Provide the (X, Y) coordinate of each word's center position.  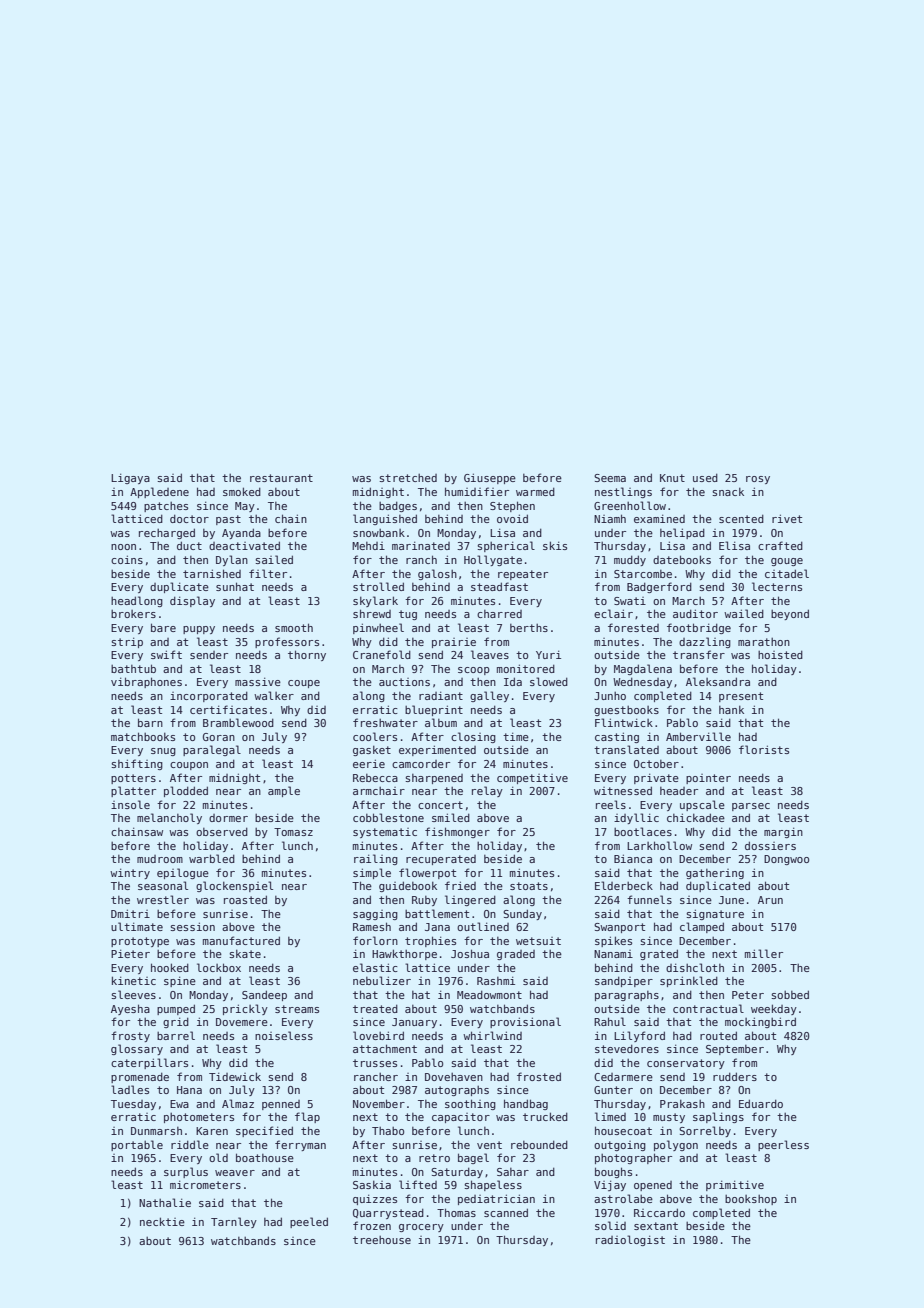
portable (137, 1145)
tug (408, 615)
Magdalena (643, 669)
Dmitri (130, 913)
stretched (408, 478)
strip (127, 642)
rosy (758, 480)
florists (764, 749)
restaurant (281, 478)
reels (611, 804)
